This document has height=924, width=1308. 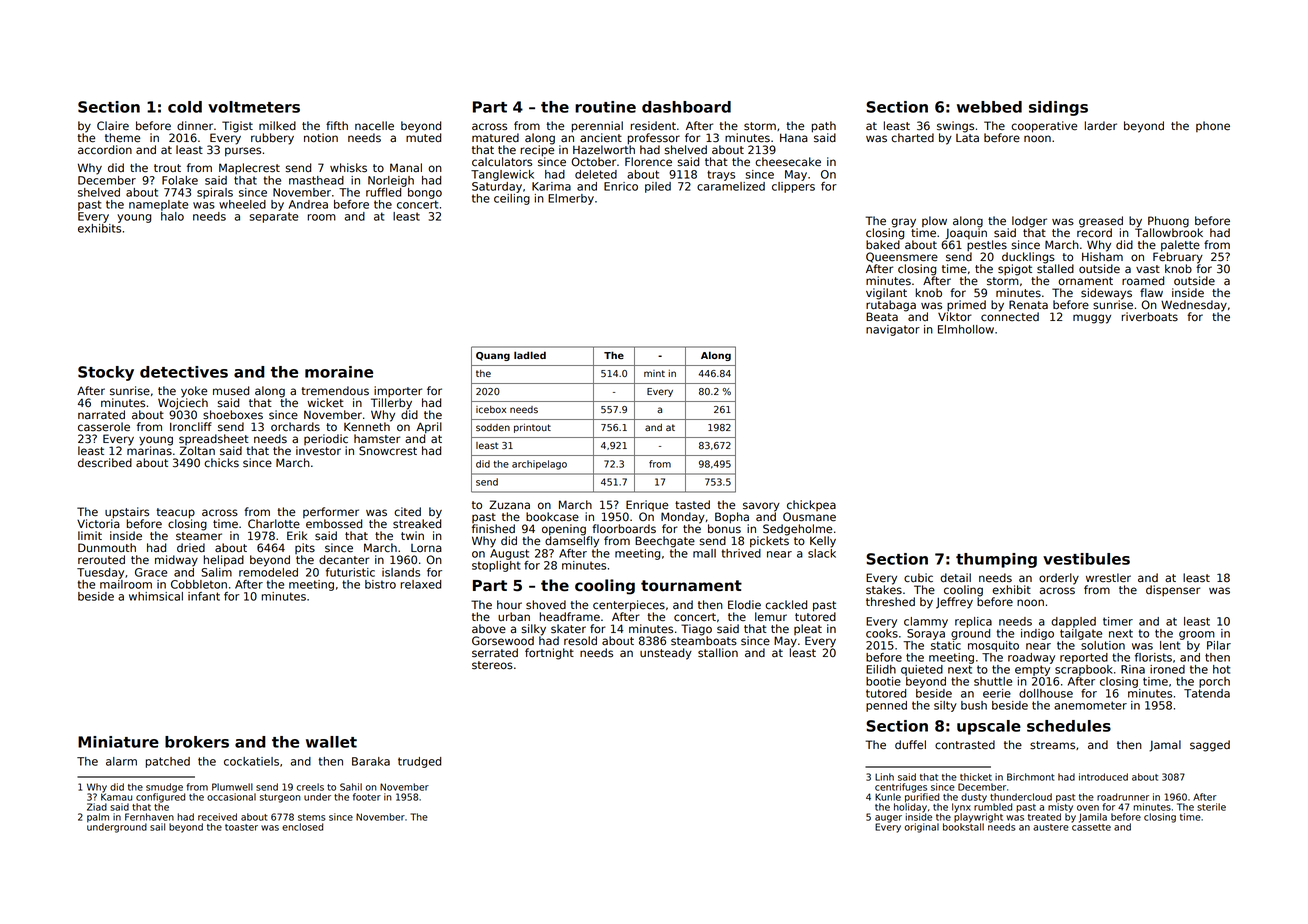 What do you see at coordinates (624, 529) in the document?
I see `floorboards` at bounding box center [624, 529].
